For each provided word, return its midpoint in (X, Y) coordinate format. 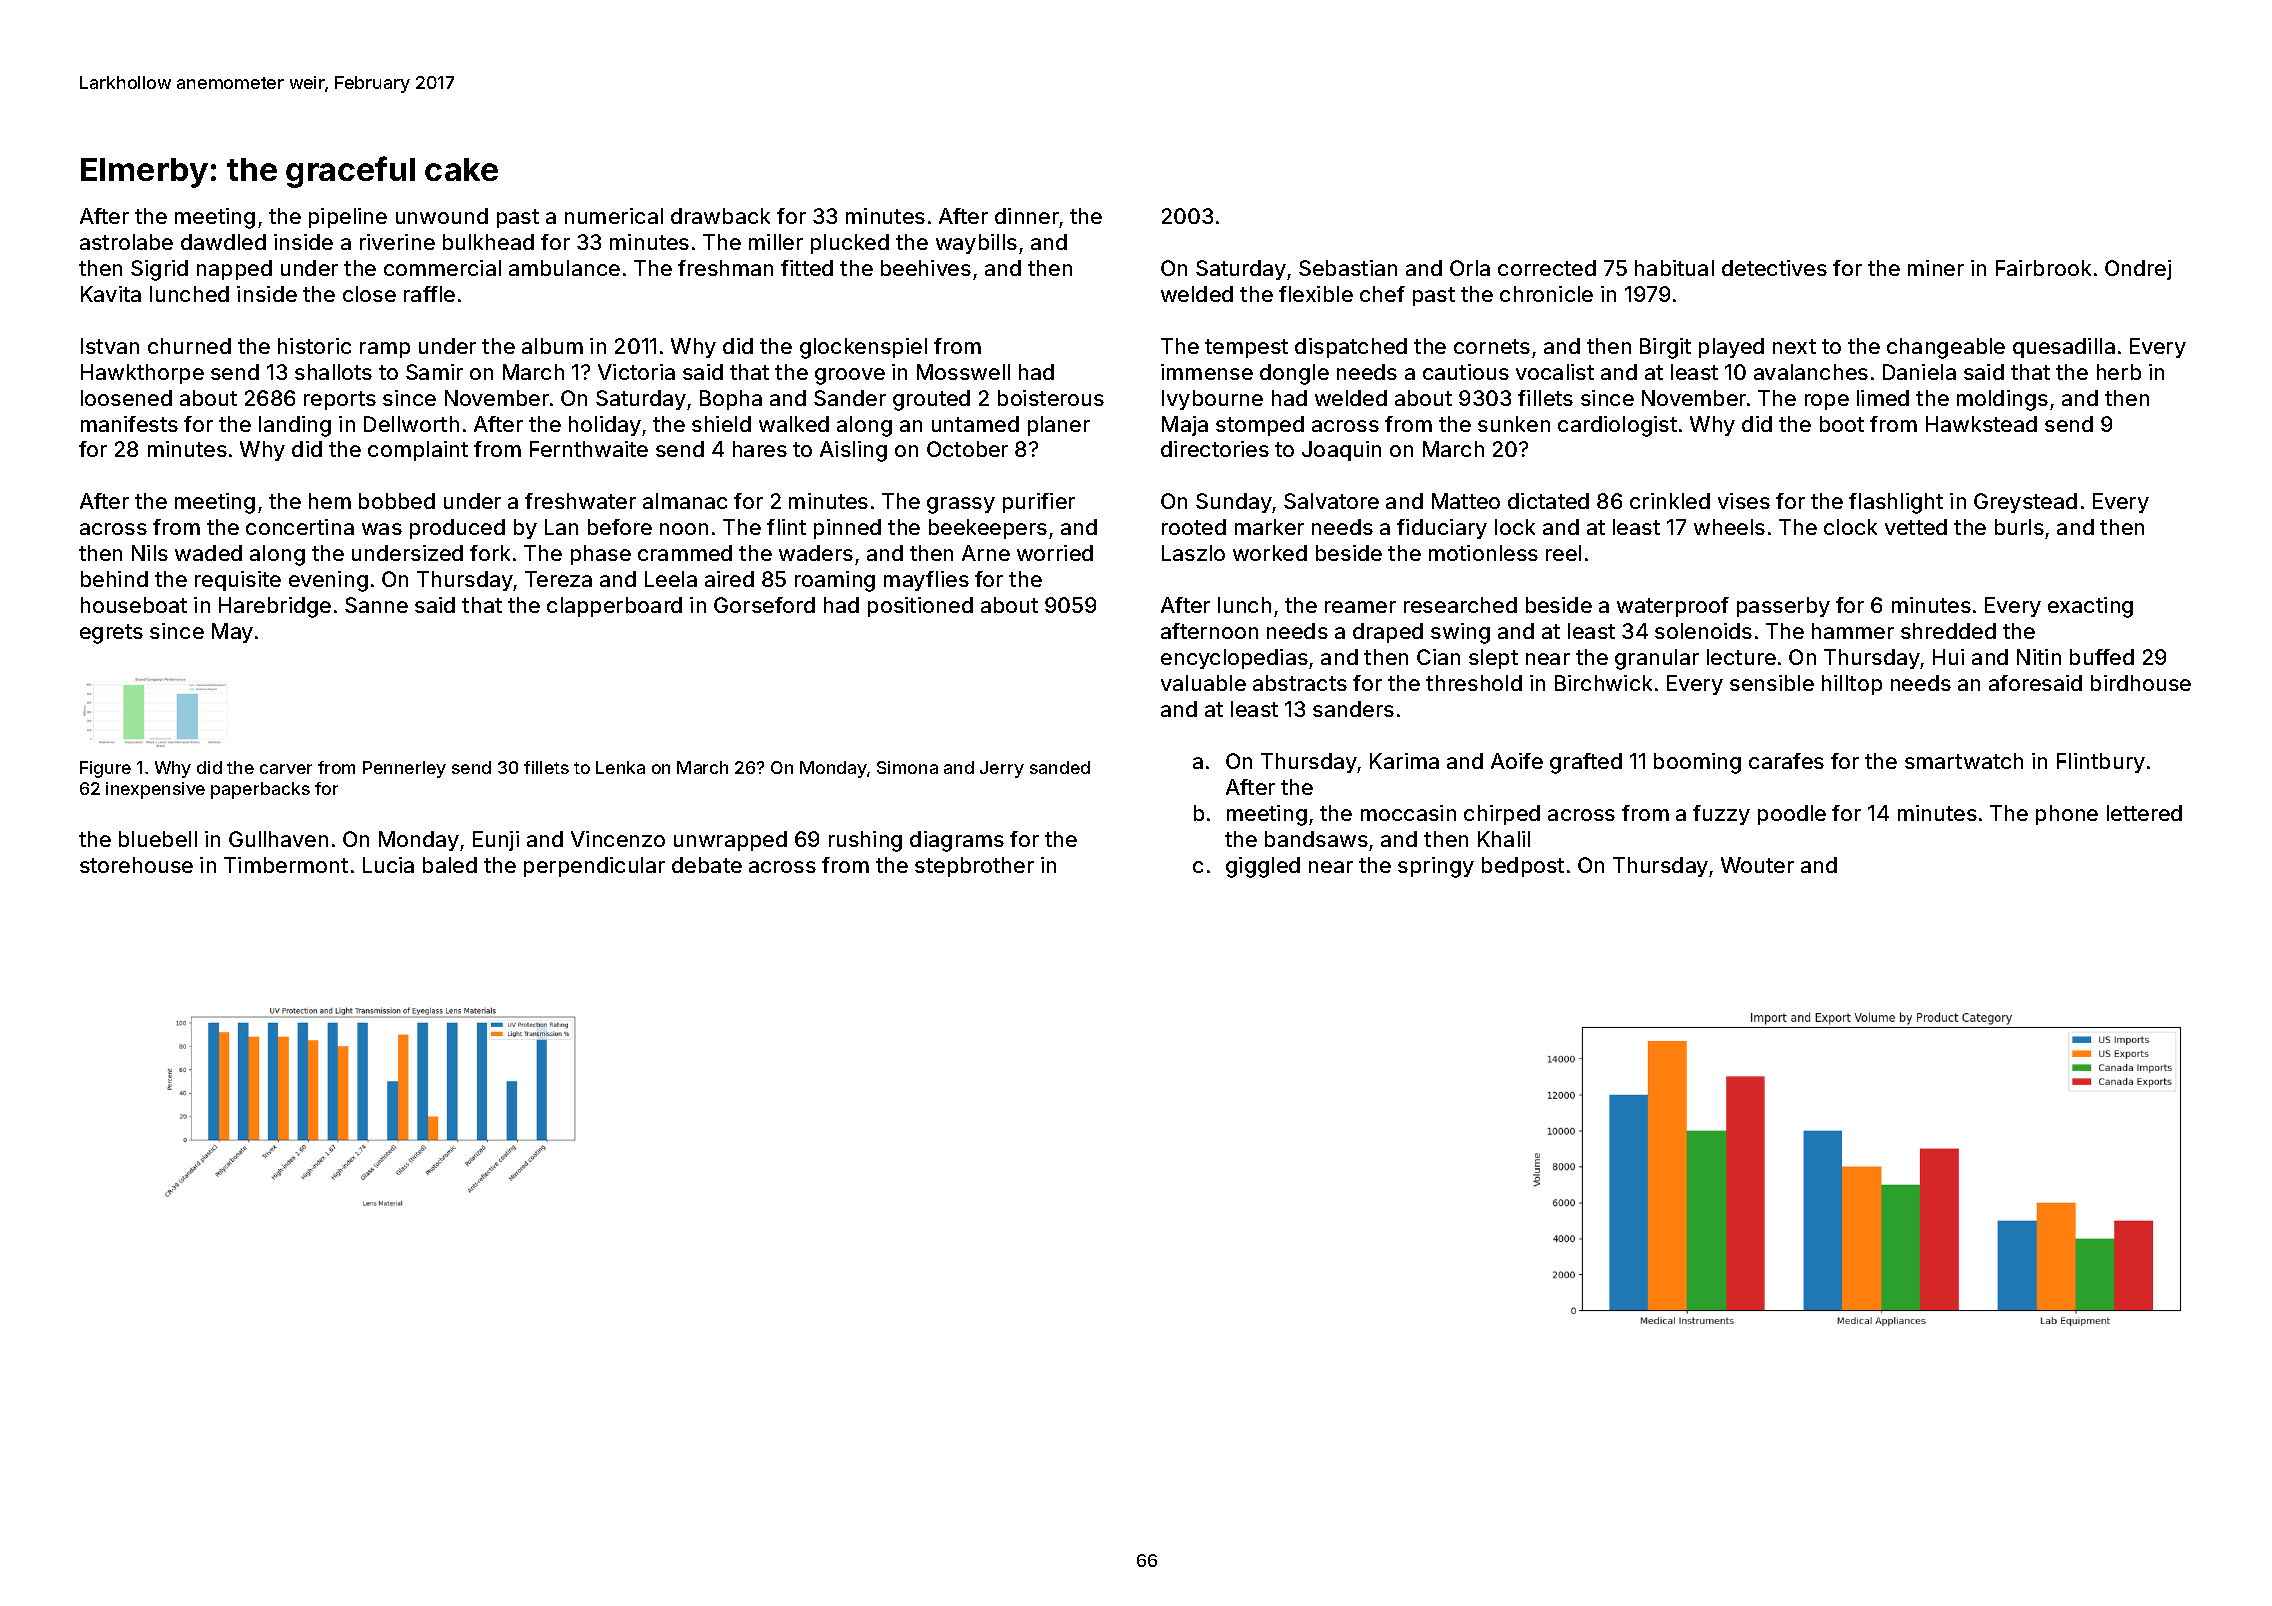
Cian (1438, 657)
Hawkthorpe (142, 374)
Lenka (620, 767)
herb (2119, 372)
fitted (807, 268)
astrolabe (126, 242)
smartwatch (1964, 761)
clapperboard (614, 607)
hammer (1853, 631)
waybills (976, 244)
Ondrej (2138, 270)
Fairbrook (2043, 268)
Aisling (853, 451)
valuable (1203, 683)
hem (330, 501)
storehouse (136, 865)
